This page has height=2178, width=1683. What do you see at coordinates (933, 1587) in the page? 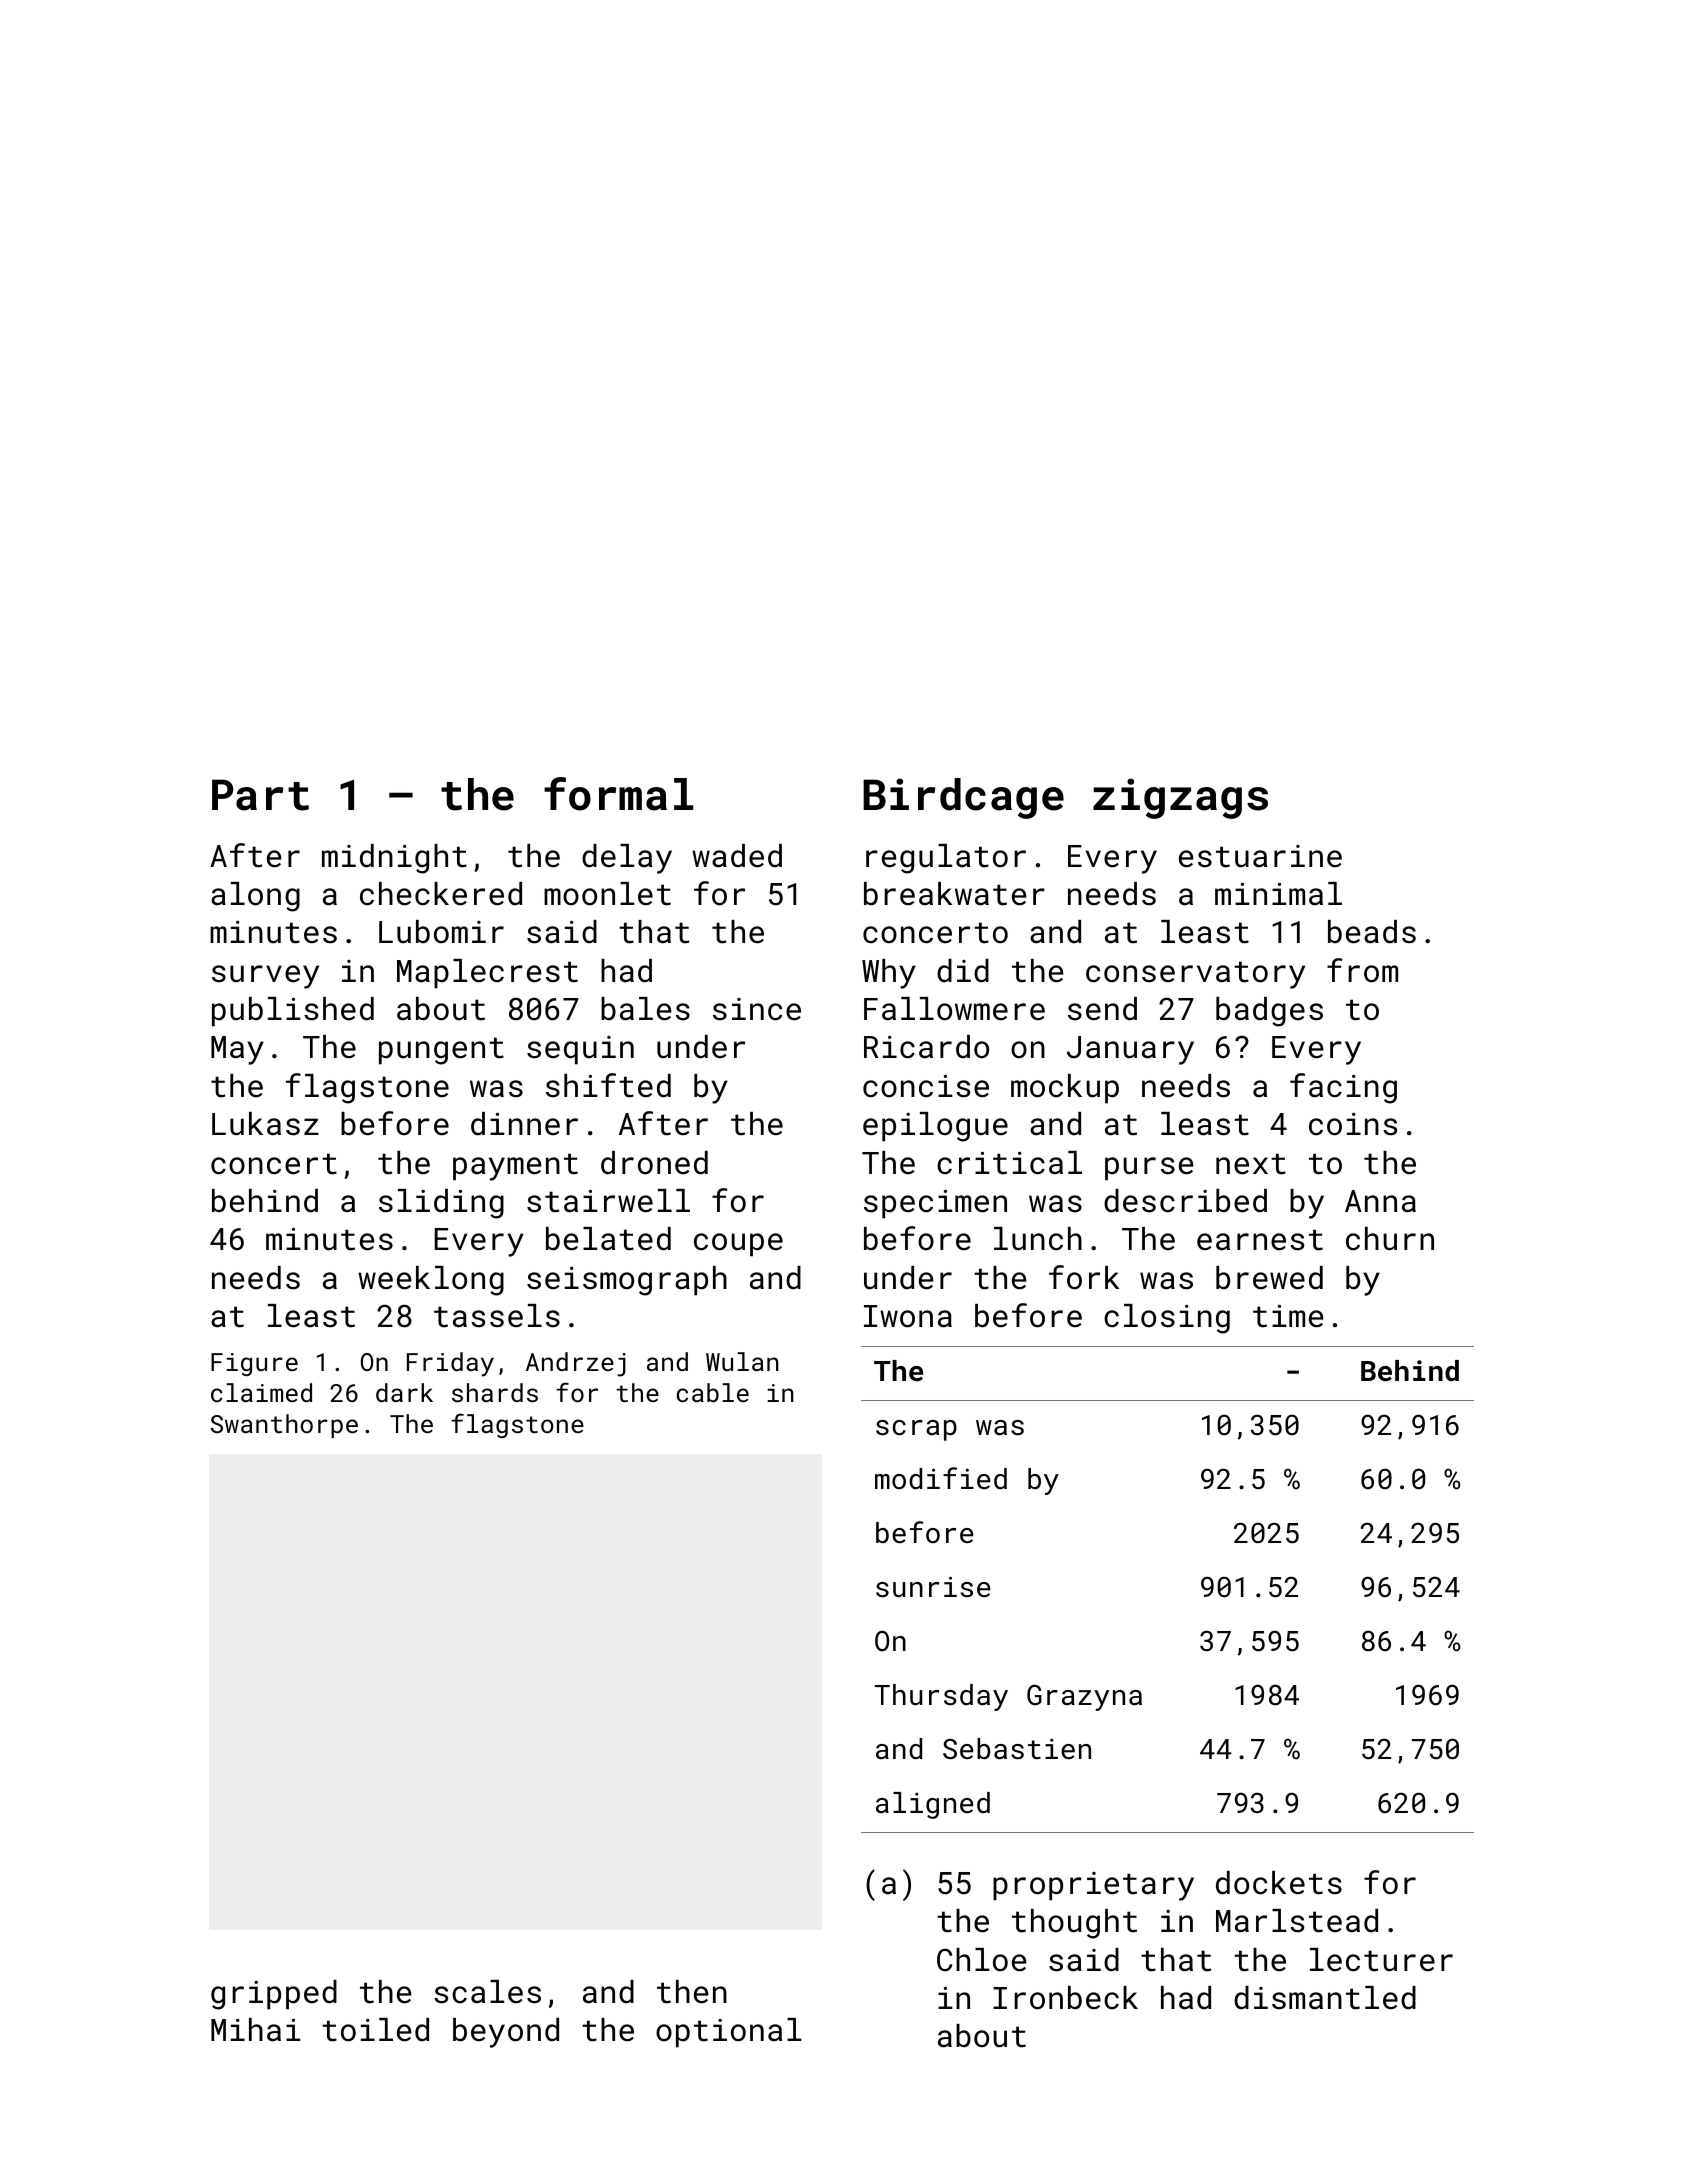
I see `sunrise` at bounding box center [933, 1587].
